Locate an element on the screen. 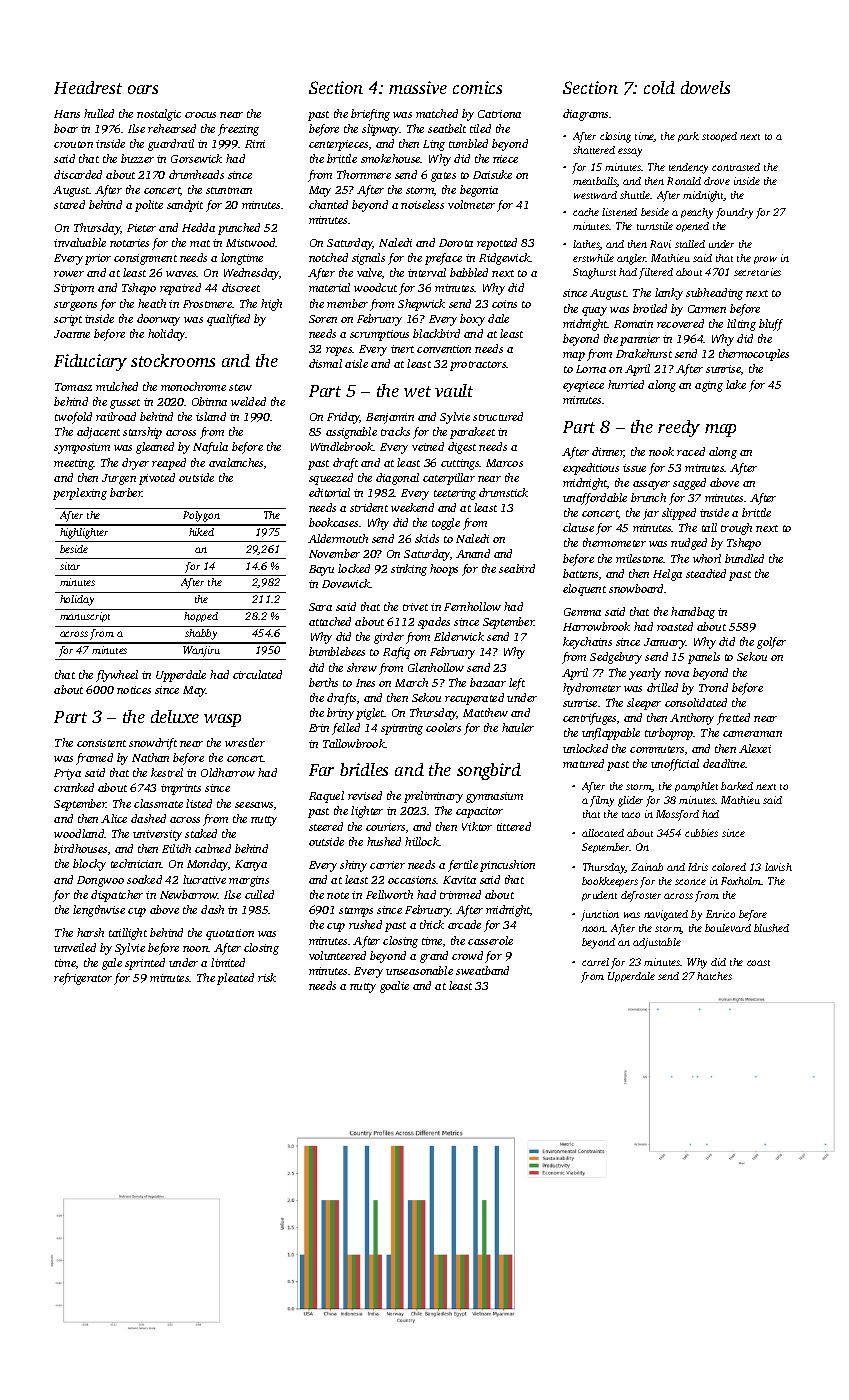 The width and height of the screenshot is (849, 1400). cameraman is located at coordinates (752, 734).
